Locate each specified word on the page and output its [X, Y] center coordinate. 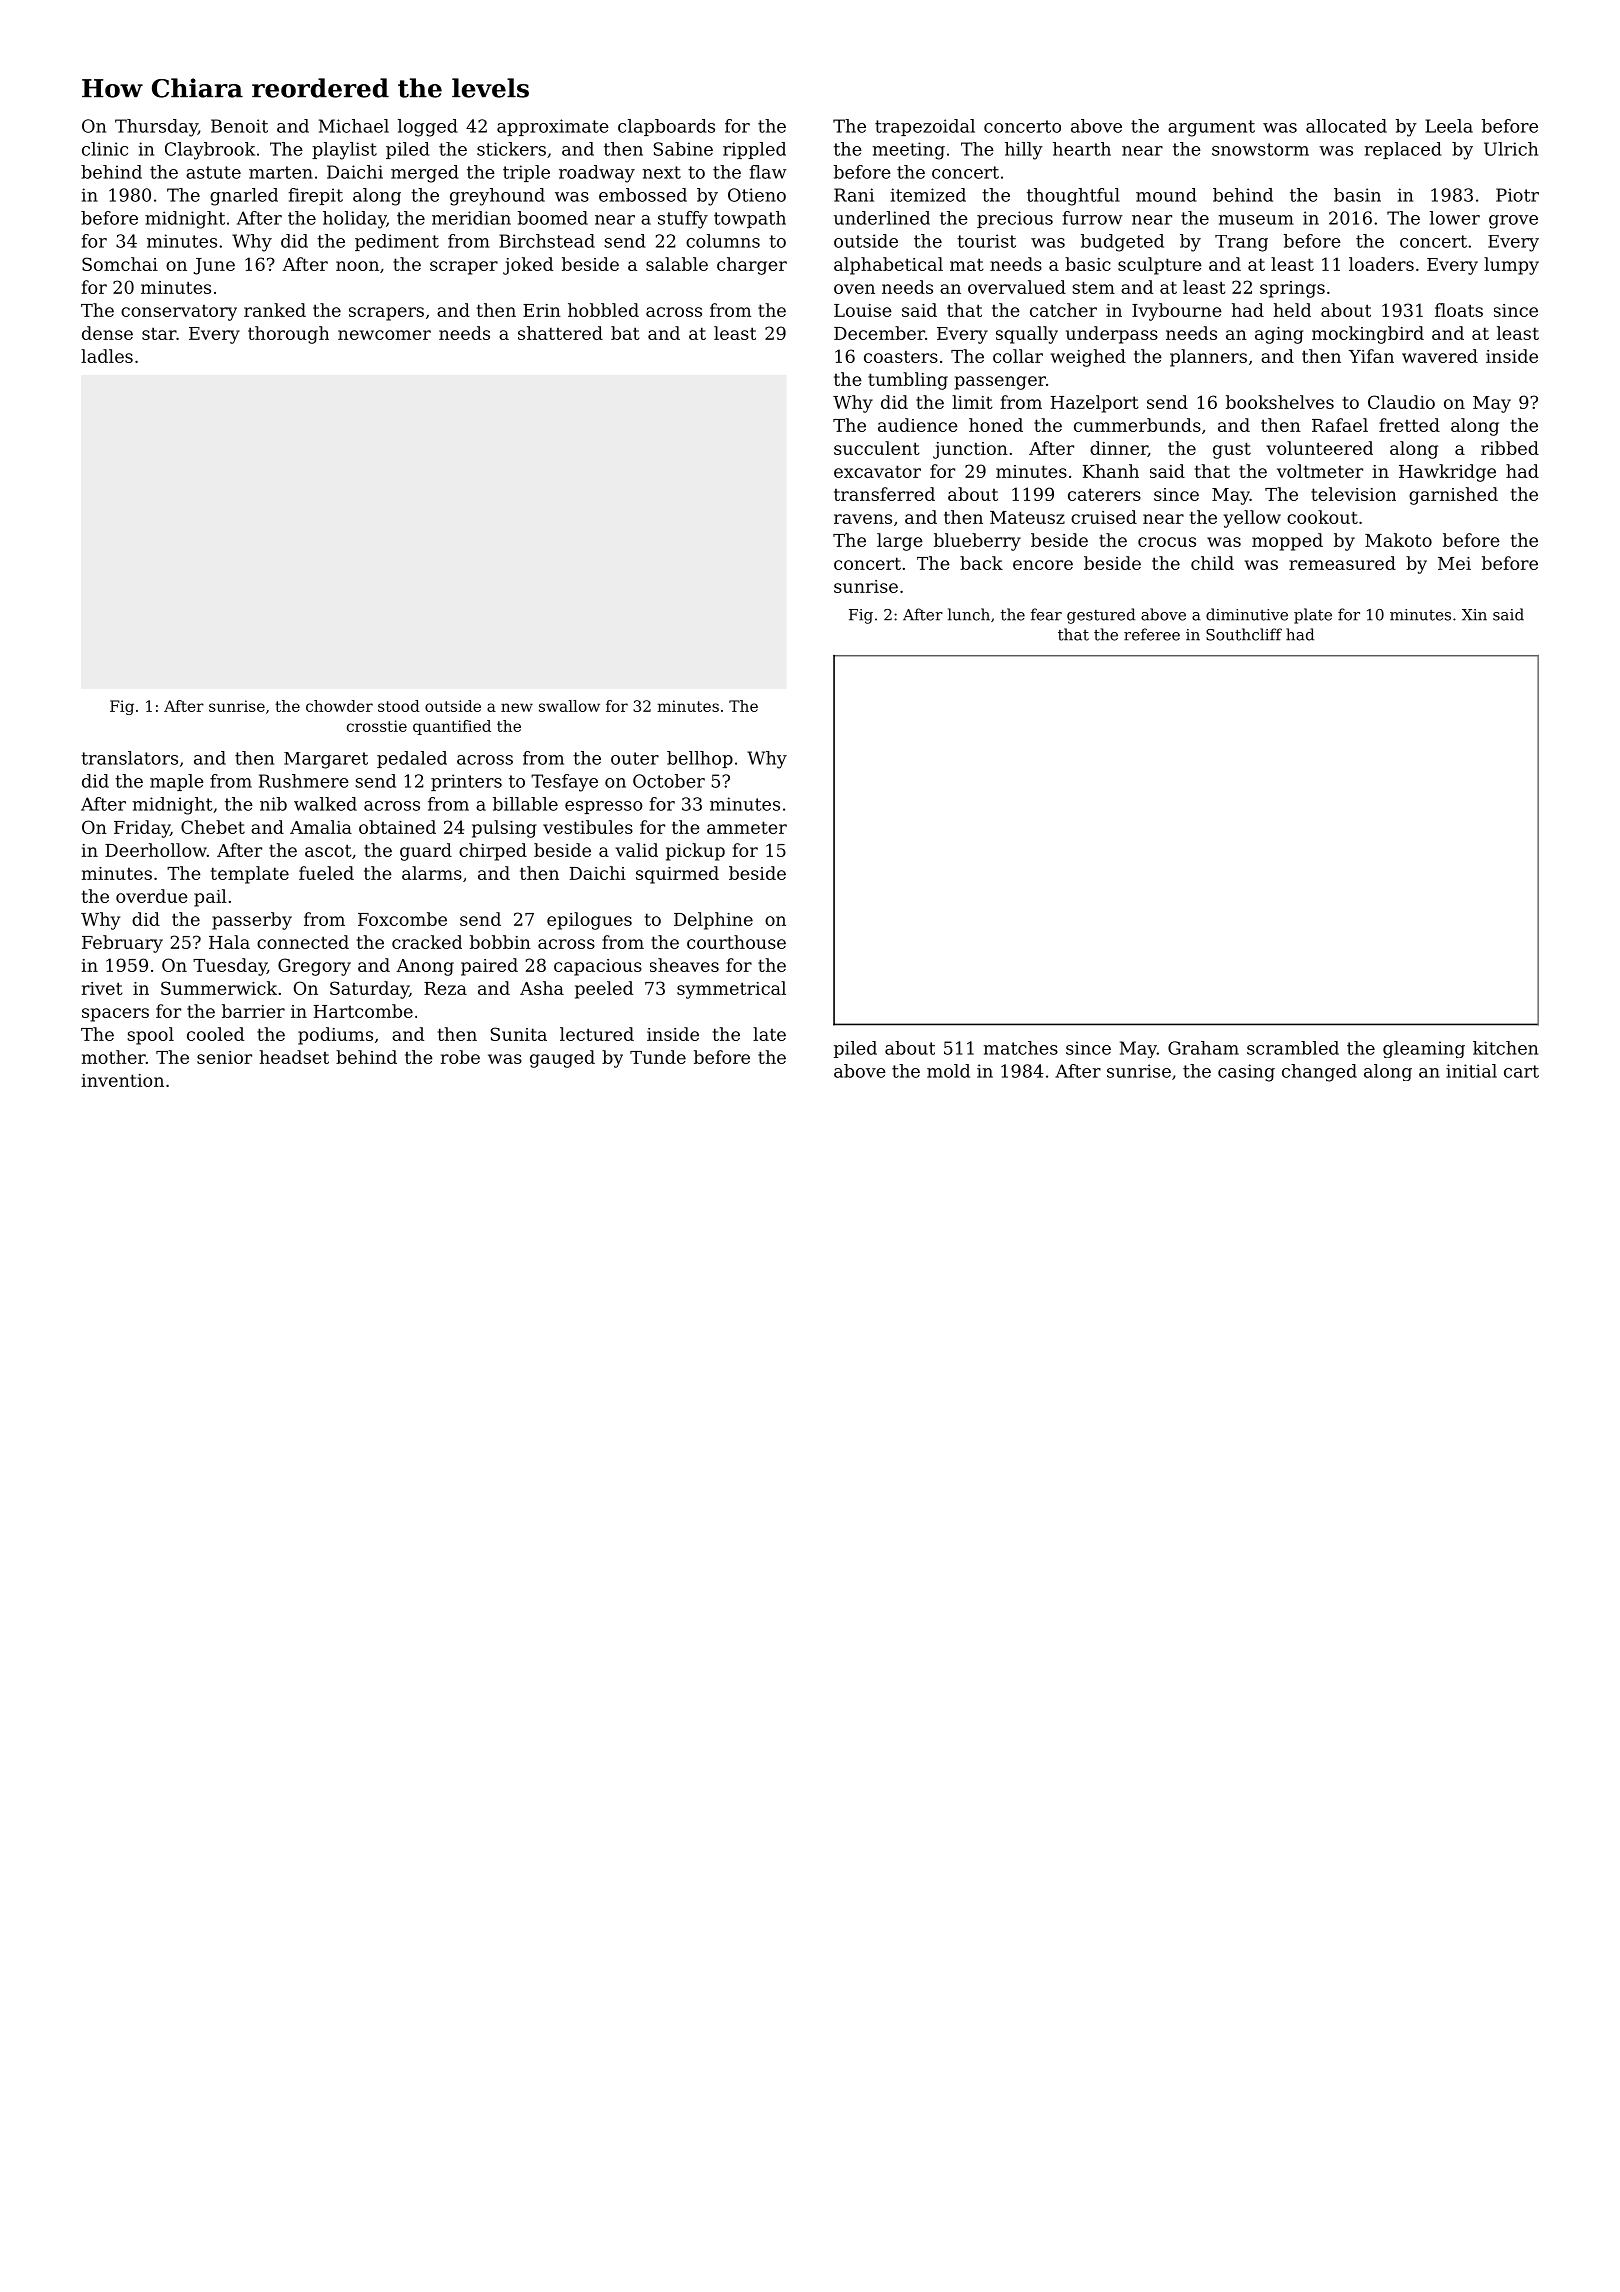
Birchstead [547, 241]
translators [129, 758]
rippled [754, 150]
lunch [969, 614]
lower [1455, 218]
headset [294, 1057]
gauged [562, 1059]
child [1212, 563]
